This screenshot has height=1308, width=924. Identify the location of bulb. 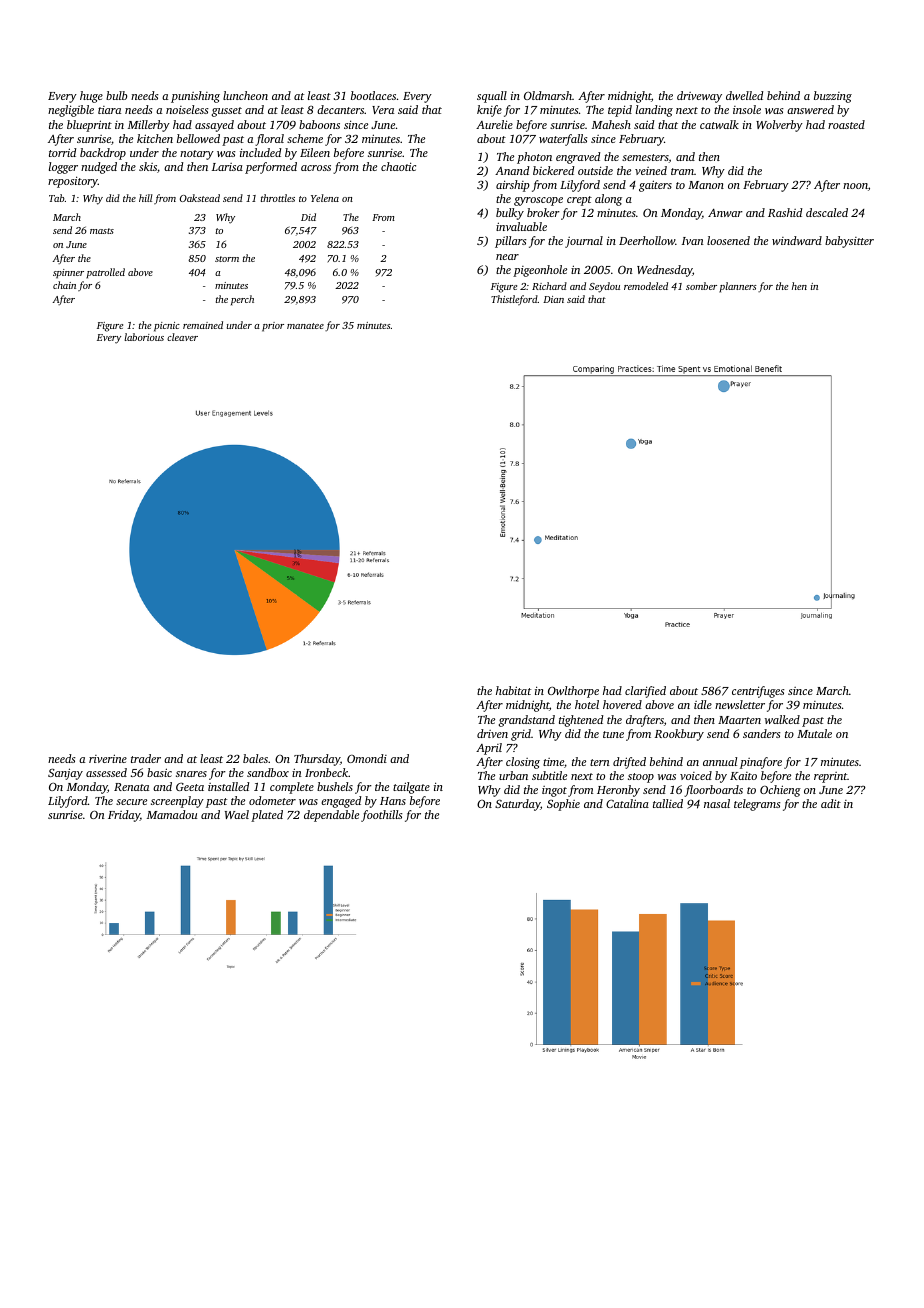
(116, 95).
